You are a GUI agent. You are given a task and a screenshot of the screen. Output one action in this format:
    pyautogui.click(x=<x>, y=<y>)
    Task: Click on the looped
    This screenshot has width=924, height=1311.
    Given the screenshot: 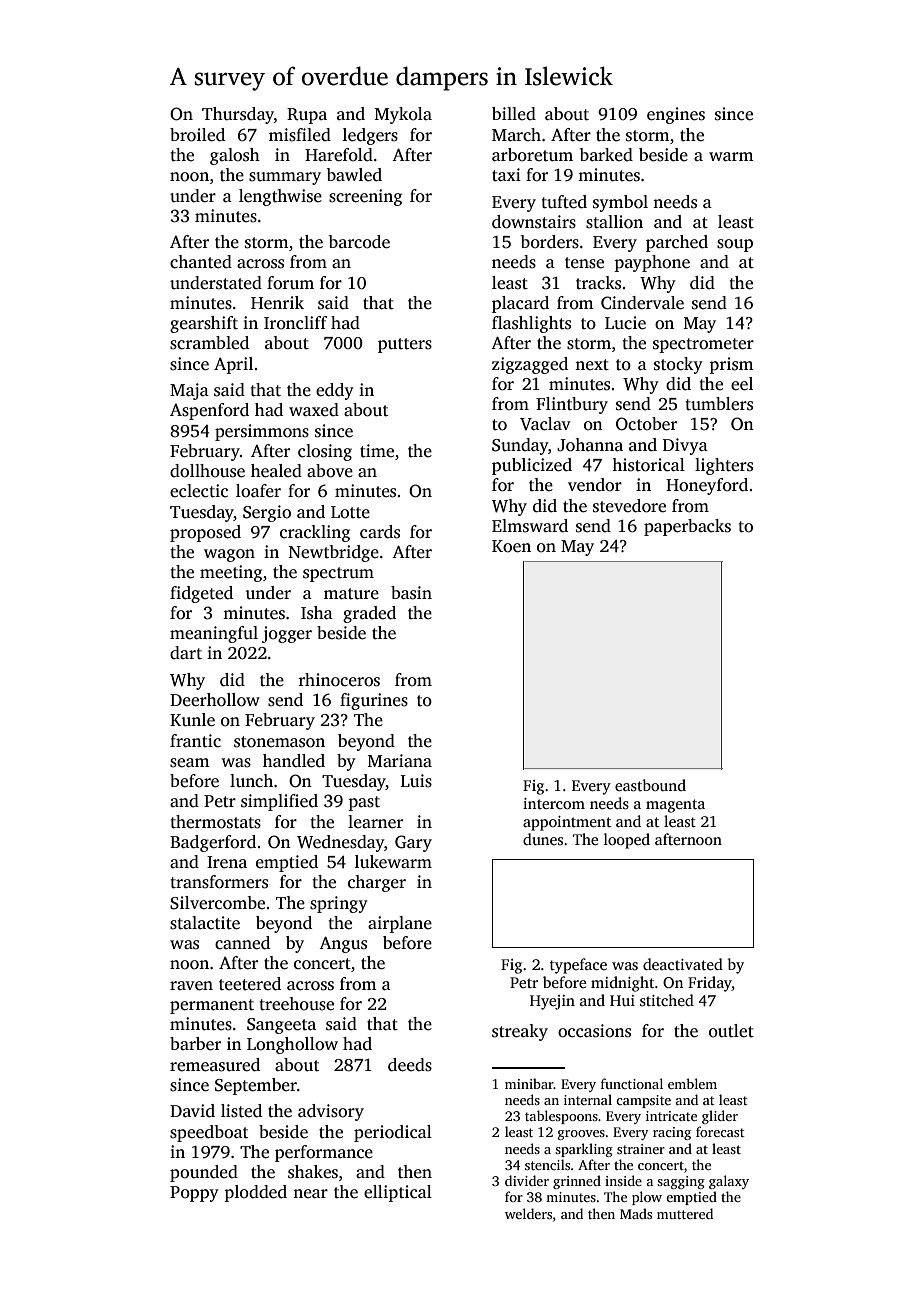 What is the action you would take?
    pyautogui.click(x=627, y=841)
